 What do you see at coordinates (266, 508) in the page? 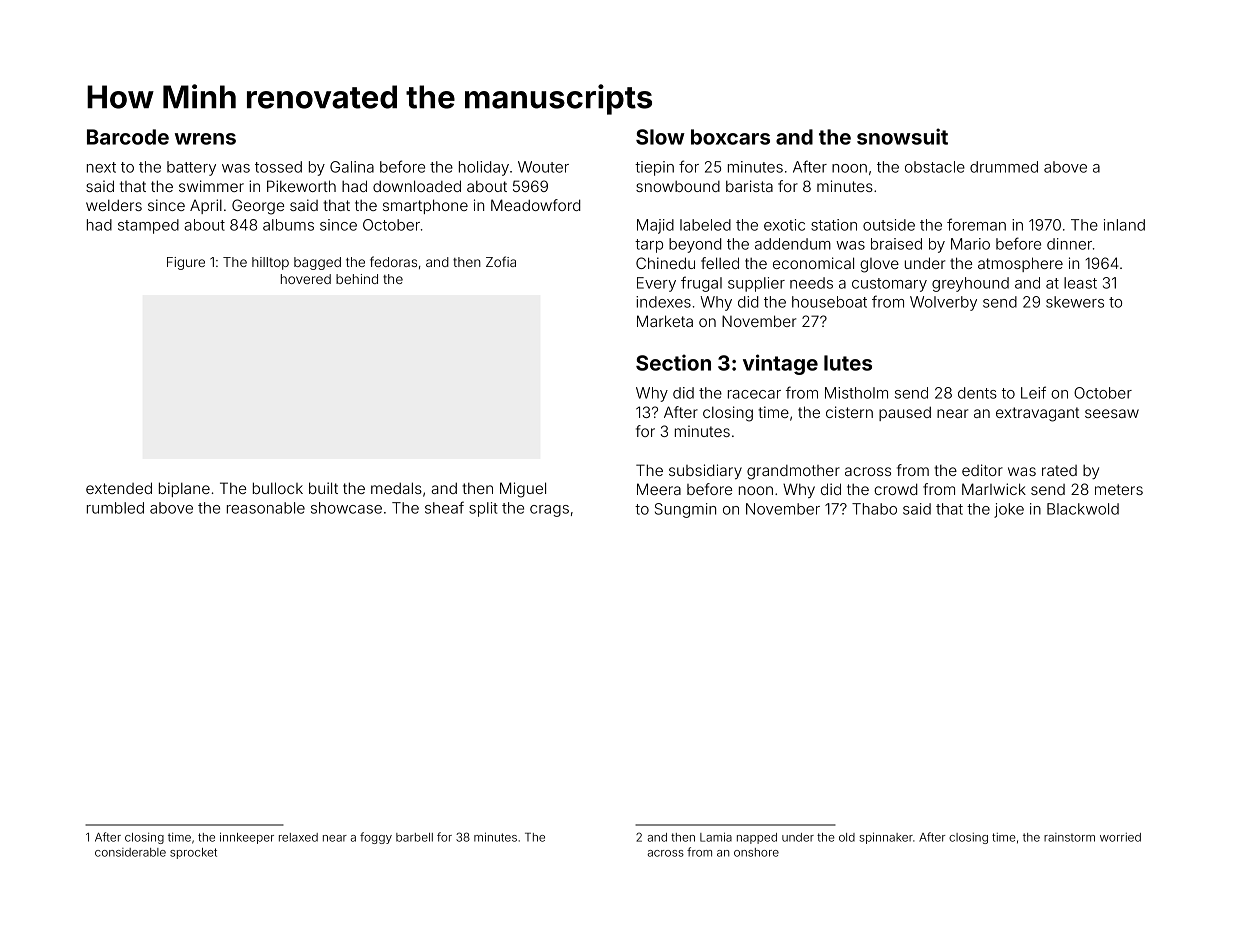
I see `reasonable` at bounding box center [266, 508].
